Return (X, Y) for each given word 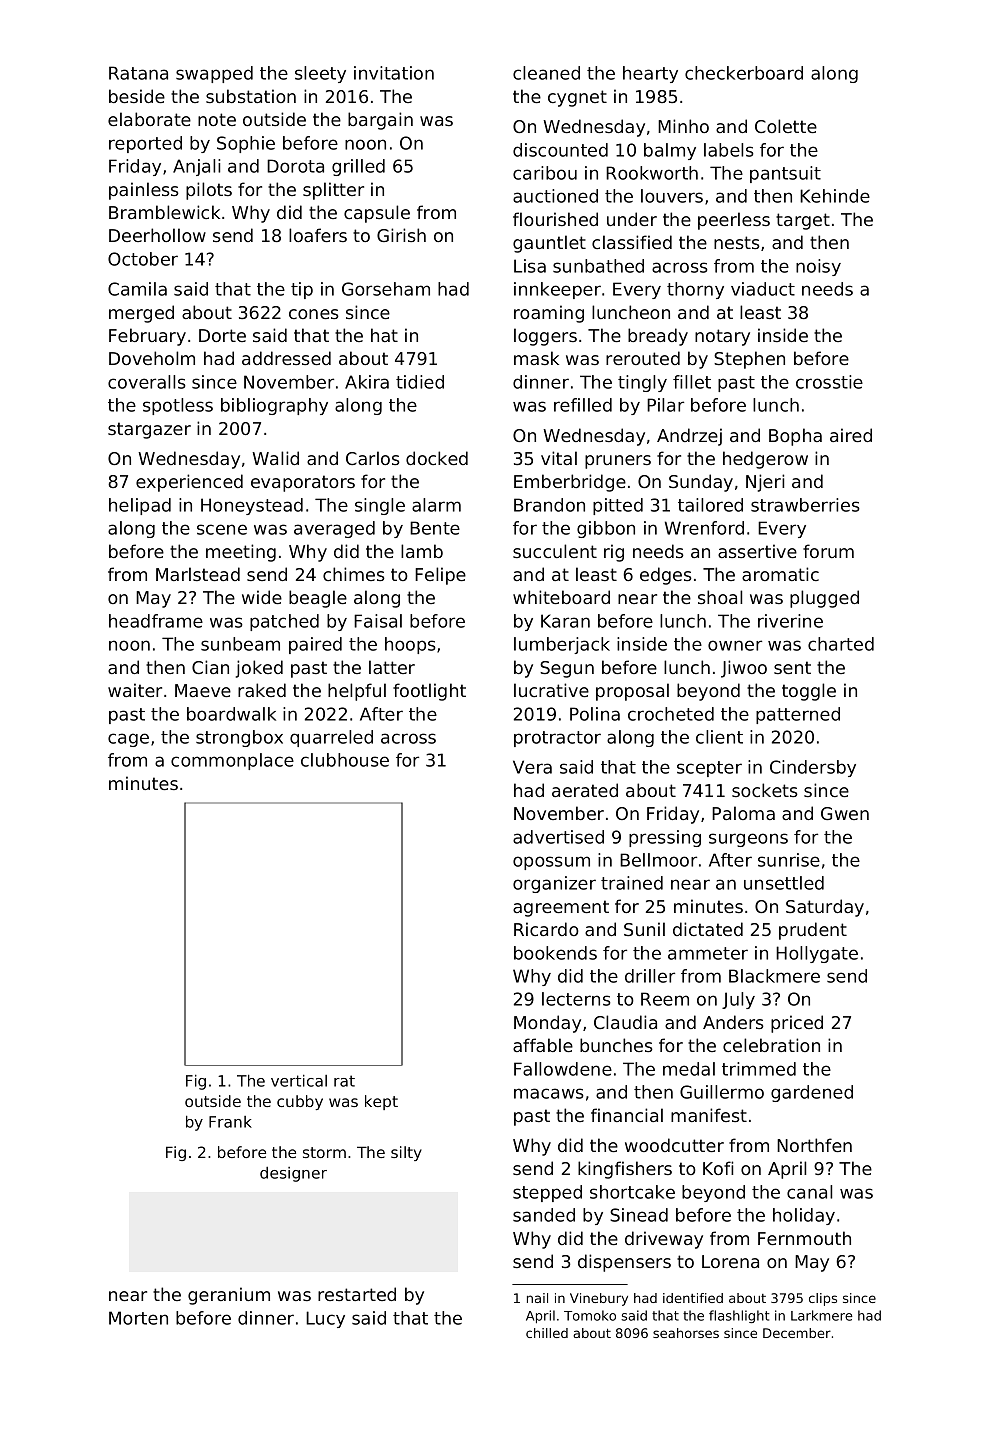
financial (627, 1115)
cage (128, 740)
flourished (555, 219)
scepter (709, 769)
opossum (551, 863)
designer (293, 1174)
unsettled (784, 883)
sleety (320, 74)
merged (141, 314)
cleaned (546, 73)
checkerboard (744, 73)
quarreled (331, 738)
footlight (429, 692)
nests (737, 242)
